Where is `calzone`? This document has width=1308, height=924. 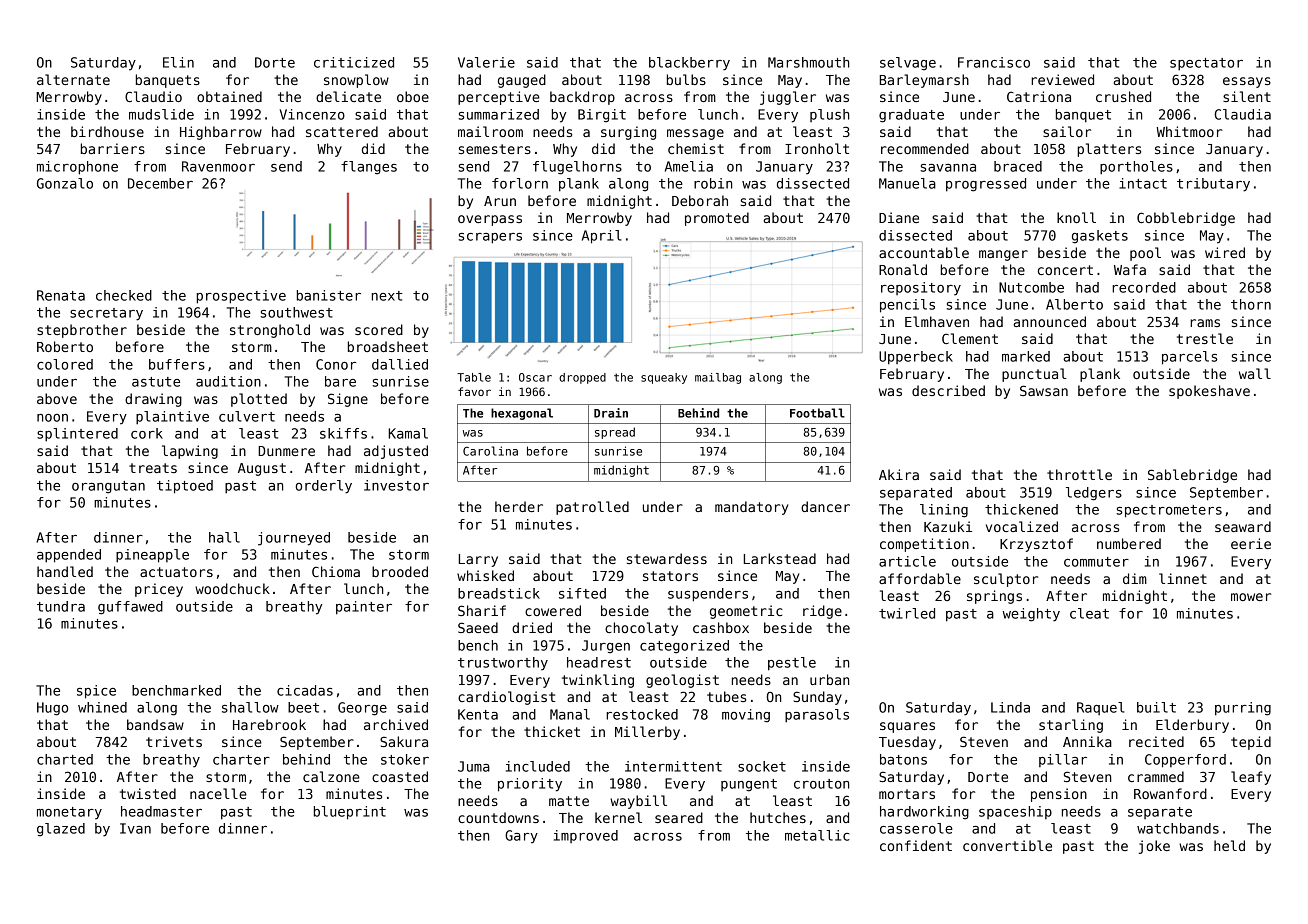 calzone is located at coordinates (331, 776).
